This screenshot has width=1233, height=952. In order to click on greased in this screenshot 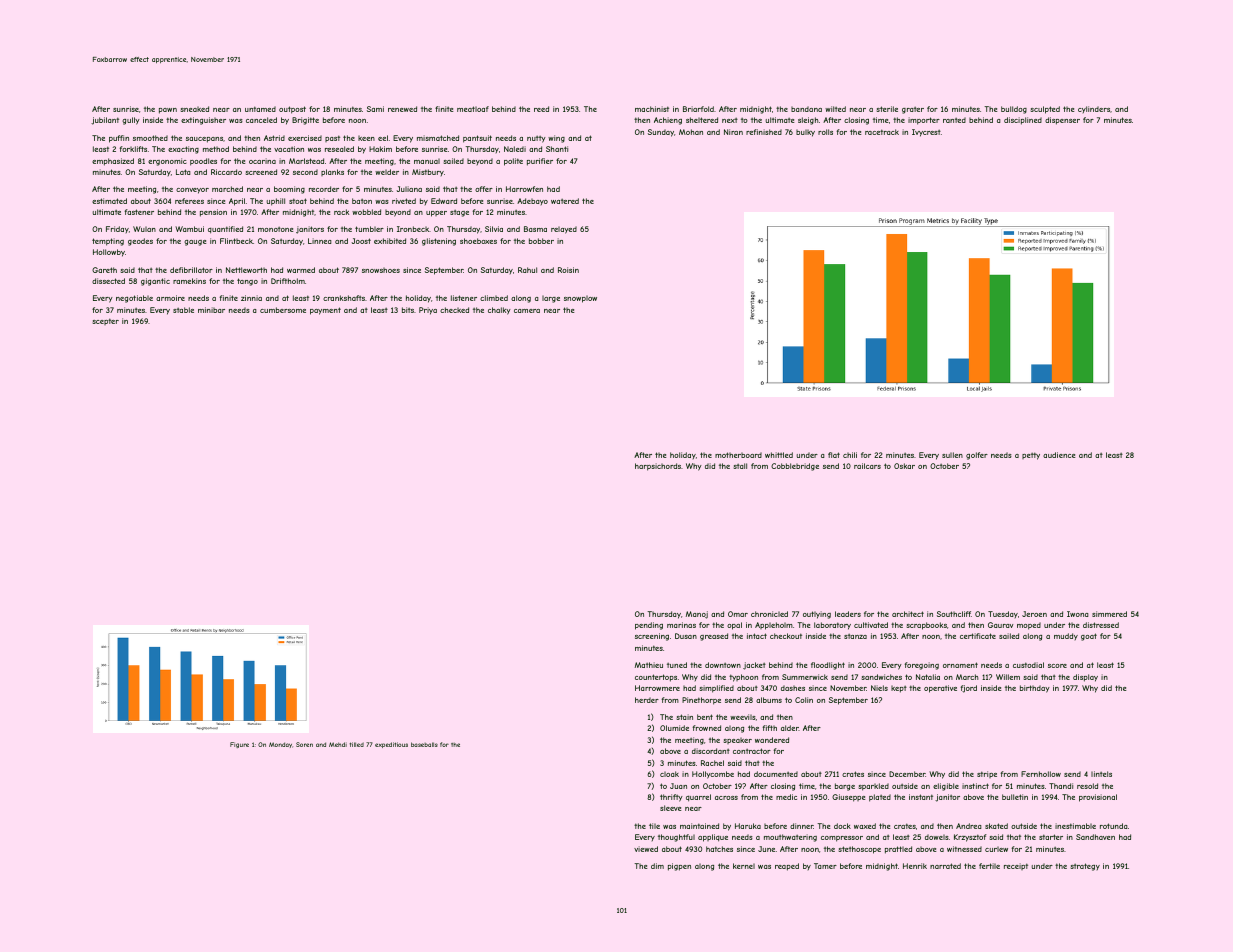, I will do `click(714, 637)`.
